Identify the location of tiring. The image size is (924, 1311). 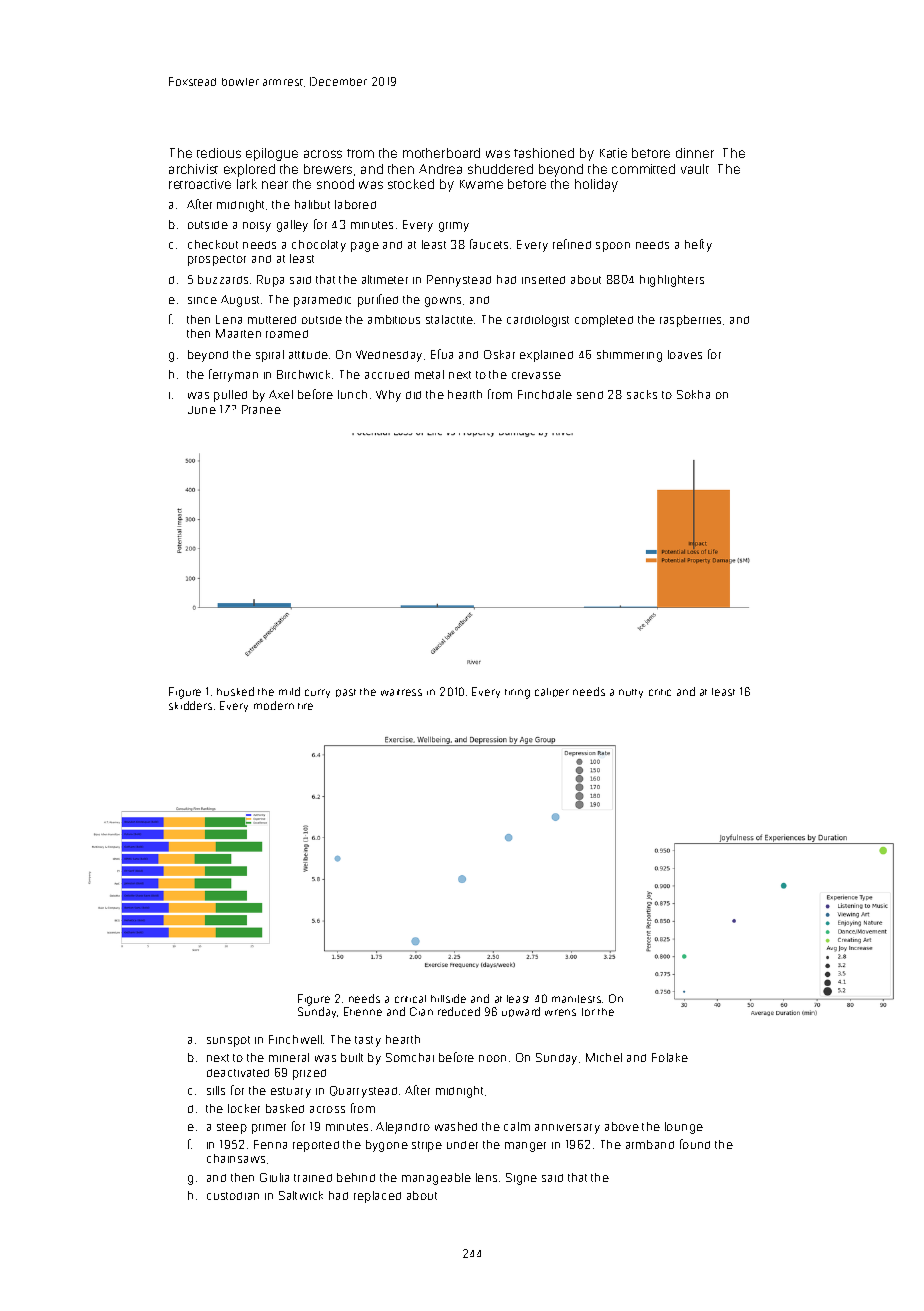
(517, 694).
